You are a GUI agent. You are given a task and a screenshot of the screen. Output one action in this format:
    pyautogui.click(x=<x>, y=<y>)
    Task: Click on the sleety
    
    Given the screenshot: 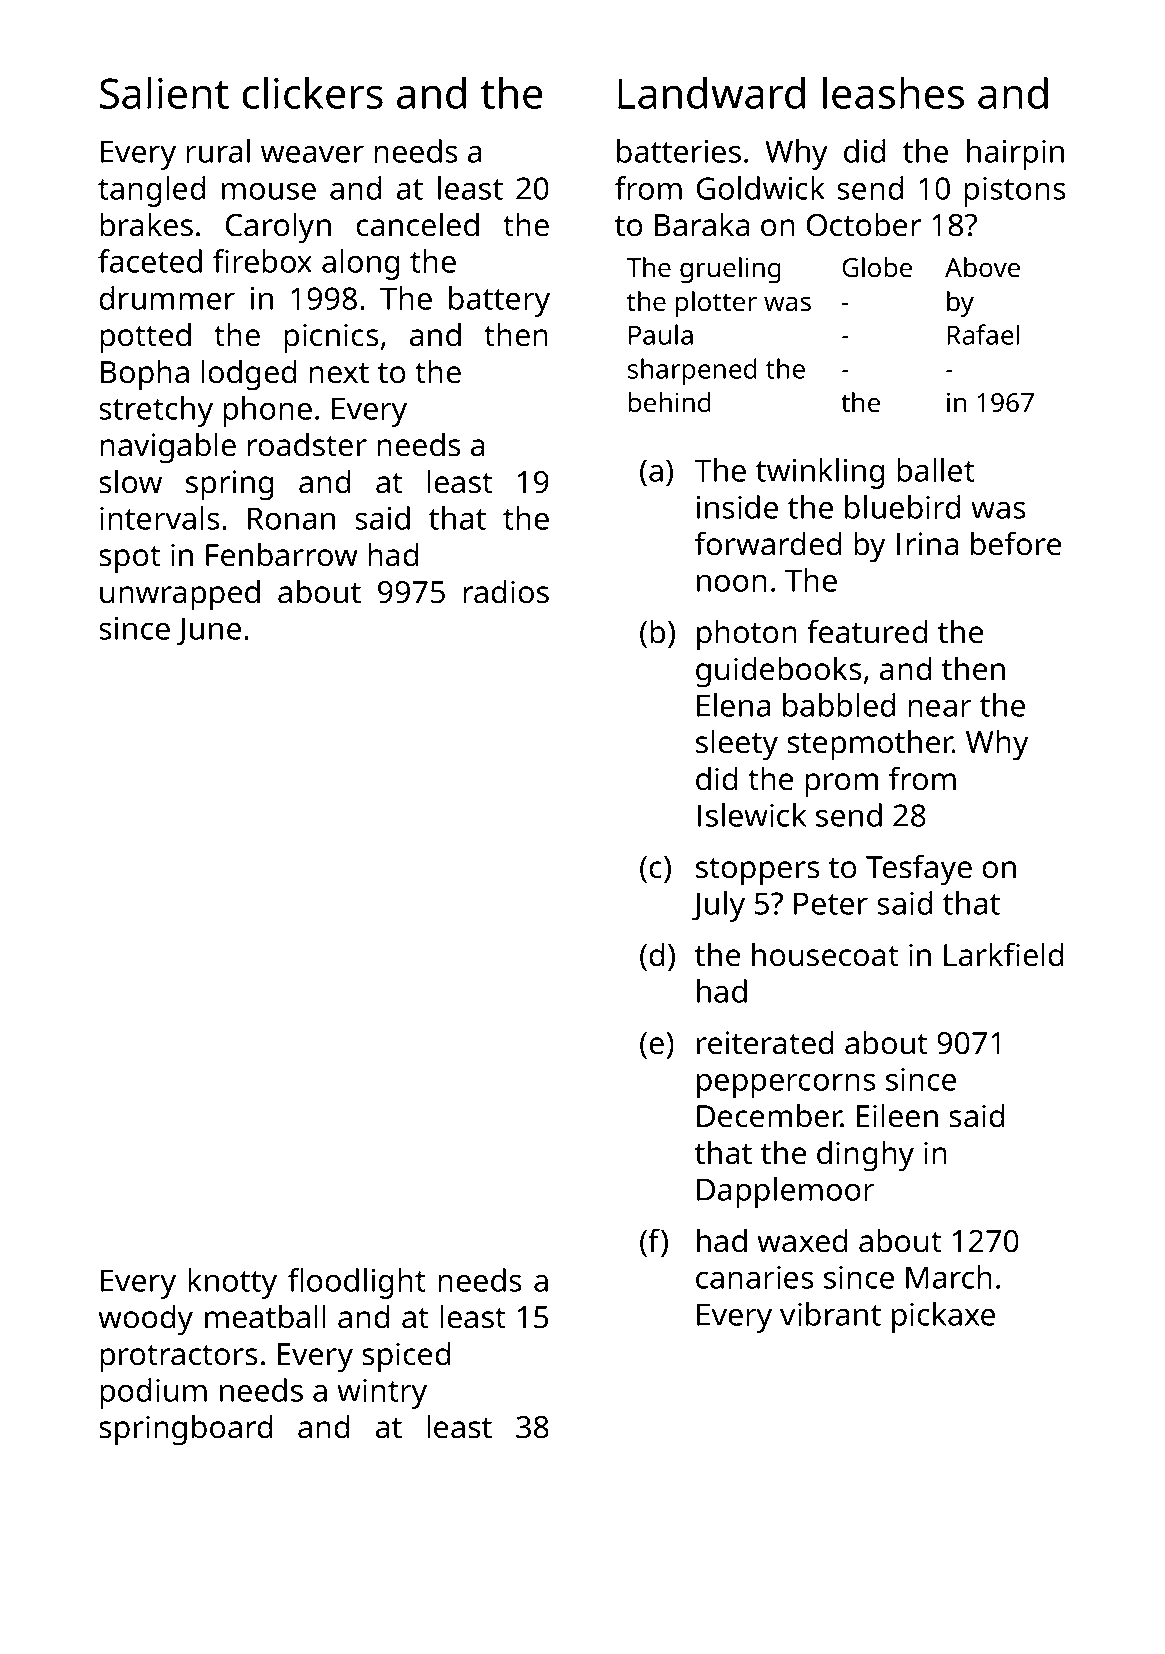 What is the action you would take?
    pyautogui.click(x=737, y=745)
